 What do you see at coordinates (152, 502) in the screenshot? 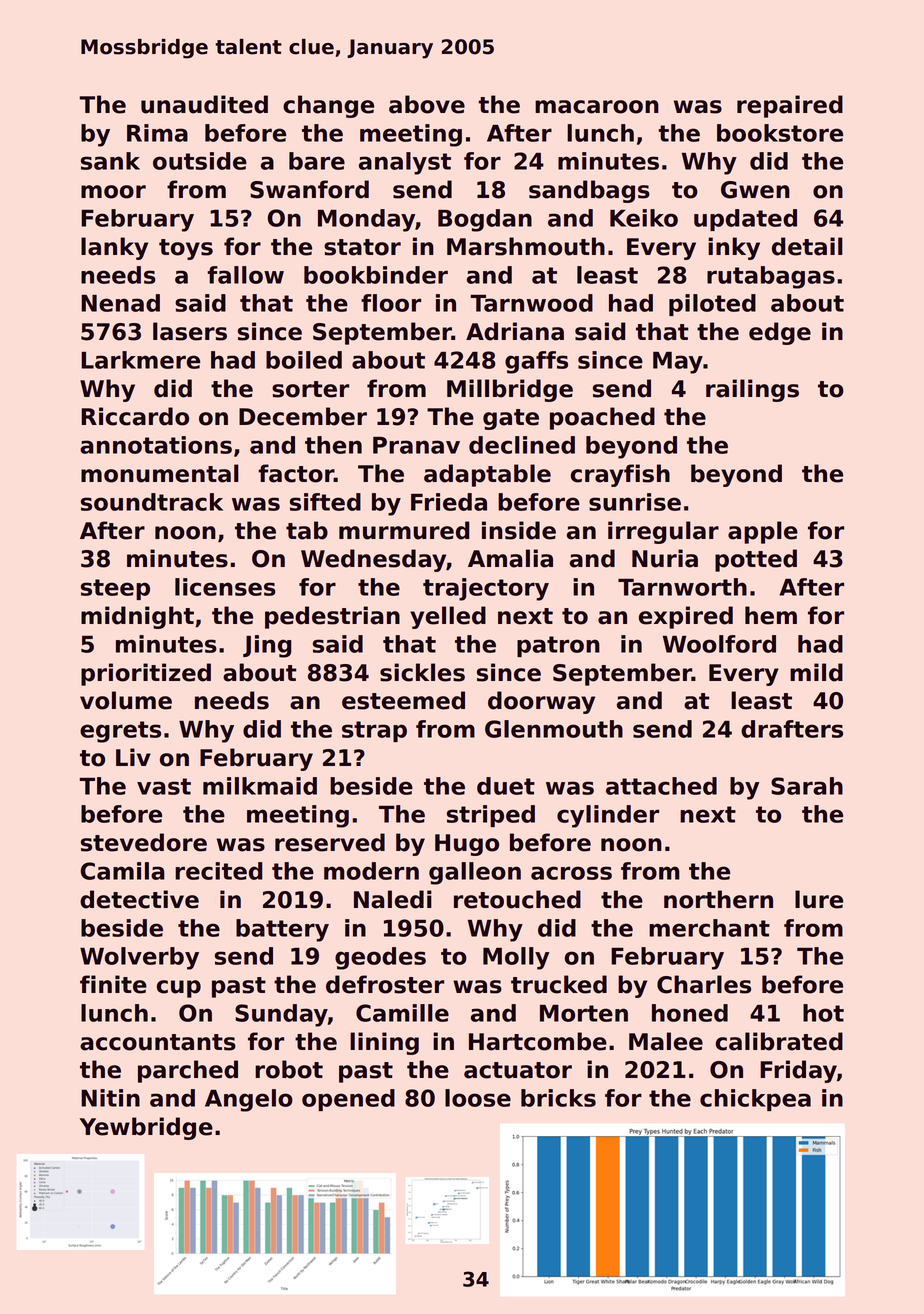
I see `soundtrack` at bounding box center [152, 502].
